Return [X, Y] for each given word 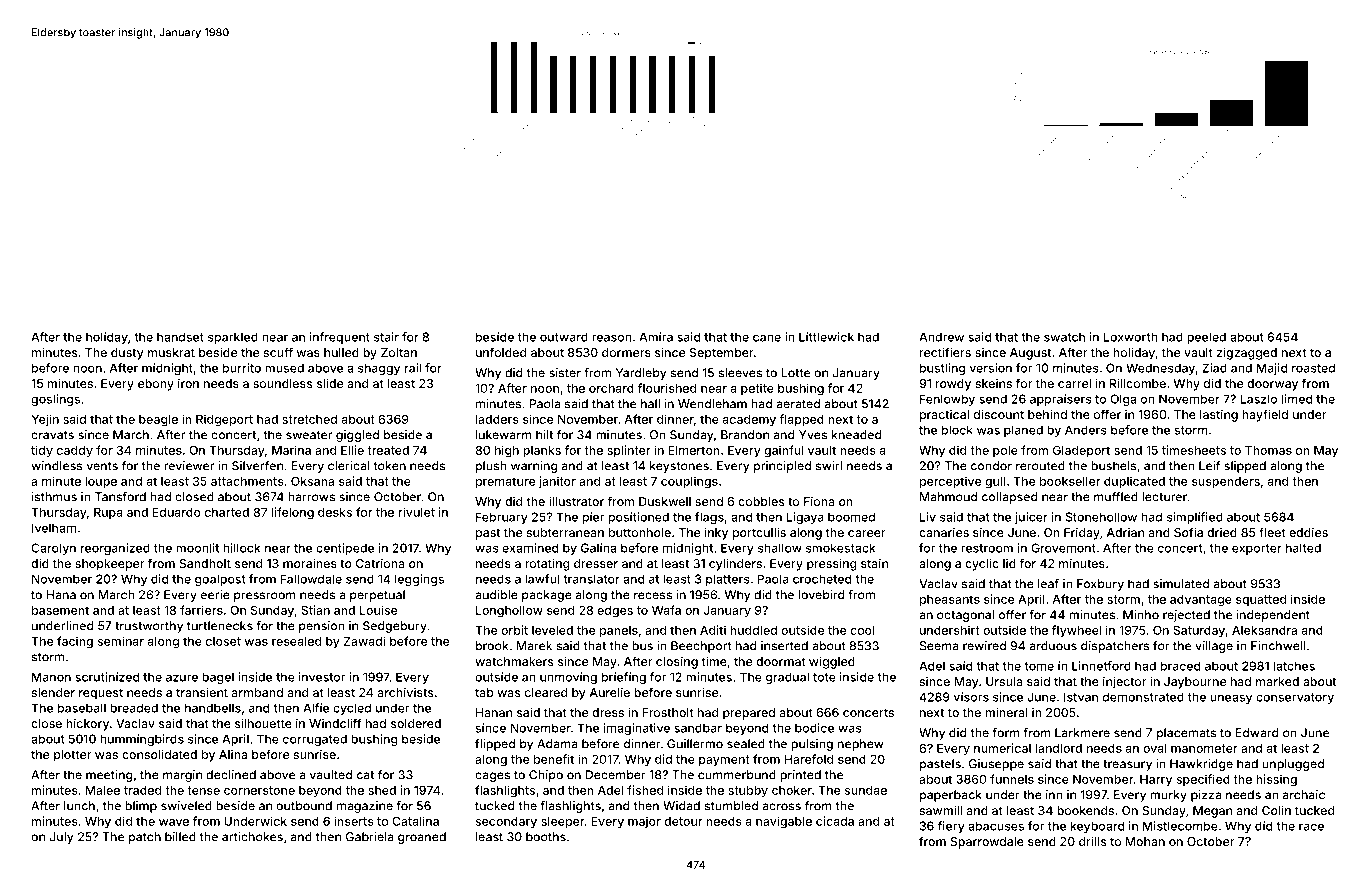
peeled [1206, 338]
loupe [101, 483]
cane [767, 338]
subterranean [565, 532]
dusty [127, 354]
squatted [1261, 600]
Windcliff [335, 723]
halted [1303, 548]
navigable [784, 822]
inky [716, 533]
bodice [814, 728]
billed [180, 837]
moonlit [197, 548]
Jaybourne [1195, 683]
